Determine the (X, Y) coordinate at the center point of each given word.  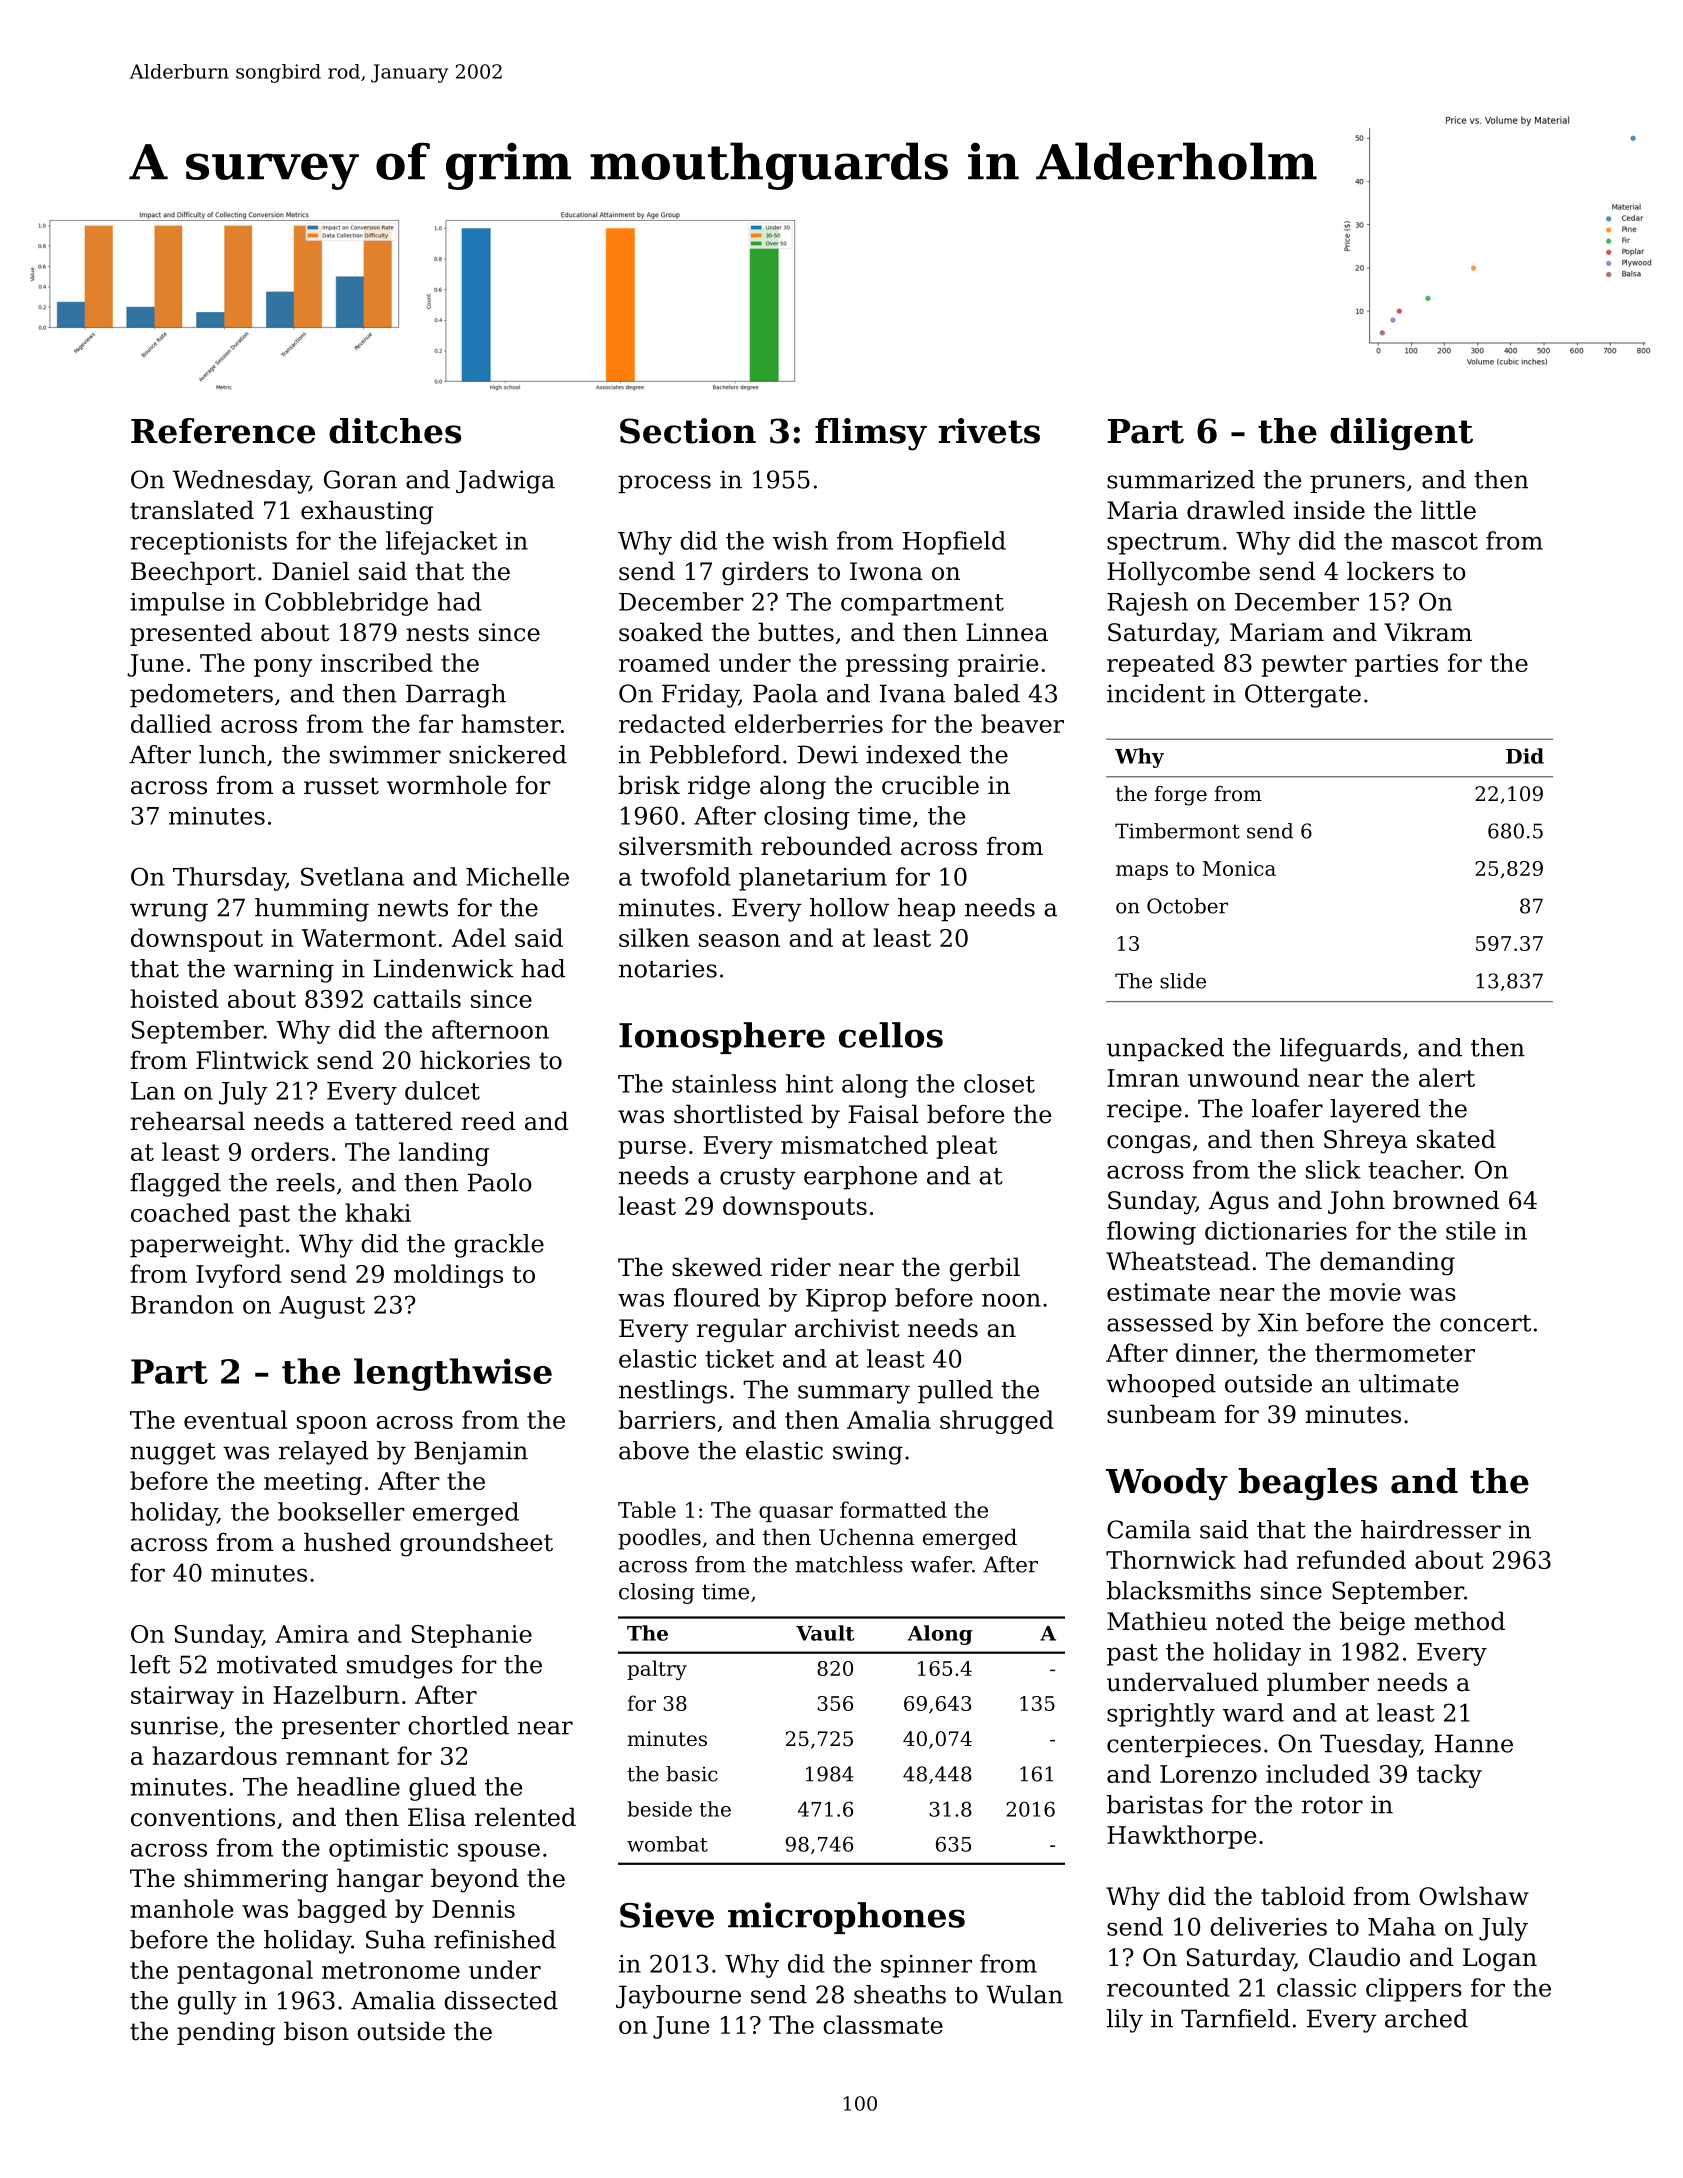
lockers (1390, 571)
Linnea (1007, 632)
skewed (717, 1267)
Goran (360, 479)
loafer (1287, 1108)
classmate (883, 2024)
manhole (181, 1908)
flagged (175, 1185)
